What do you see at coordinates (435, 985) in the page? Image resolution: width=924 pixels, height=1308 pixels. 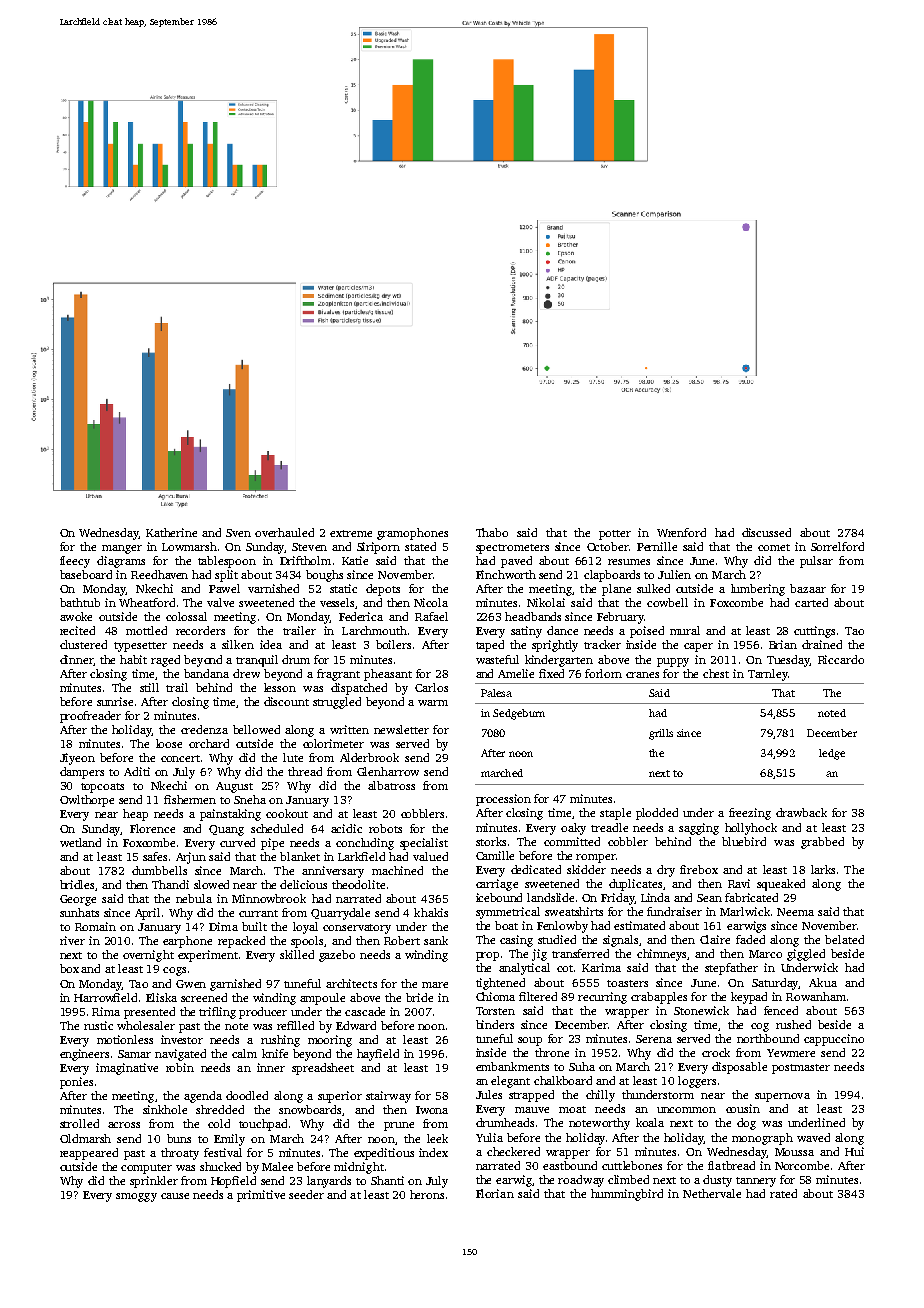 I see `mare` at bounding box center [435, 985].
